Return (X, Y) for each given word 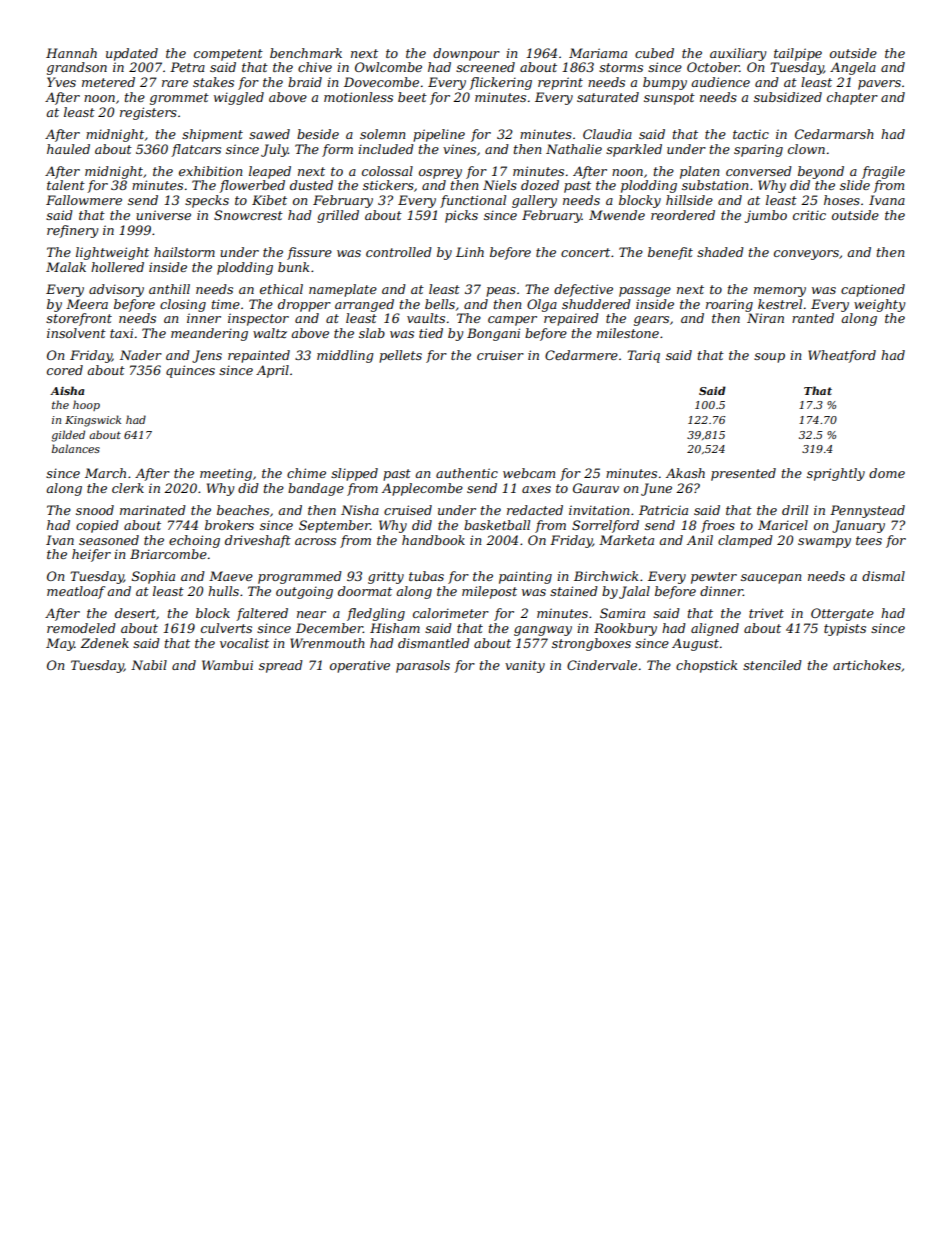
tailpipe (798, 54)
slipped (354, 474)
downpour (466, 54)
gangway (543, 631)
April (272, 371)
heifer (91, 555)
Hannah (71, 53)
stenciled (772, 665)
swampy (824, 543)
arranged (364, 305)
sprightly (836, 474)
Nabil (149, 665)
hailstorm (184, 252)
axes (536, 489)
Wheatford (842, 356)
